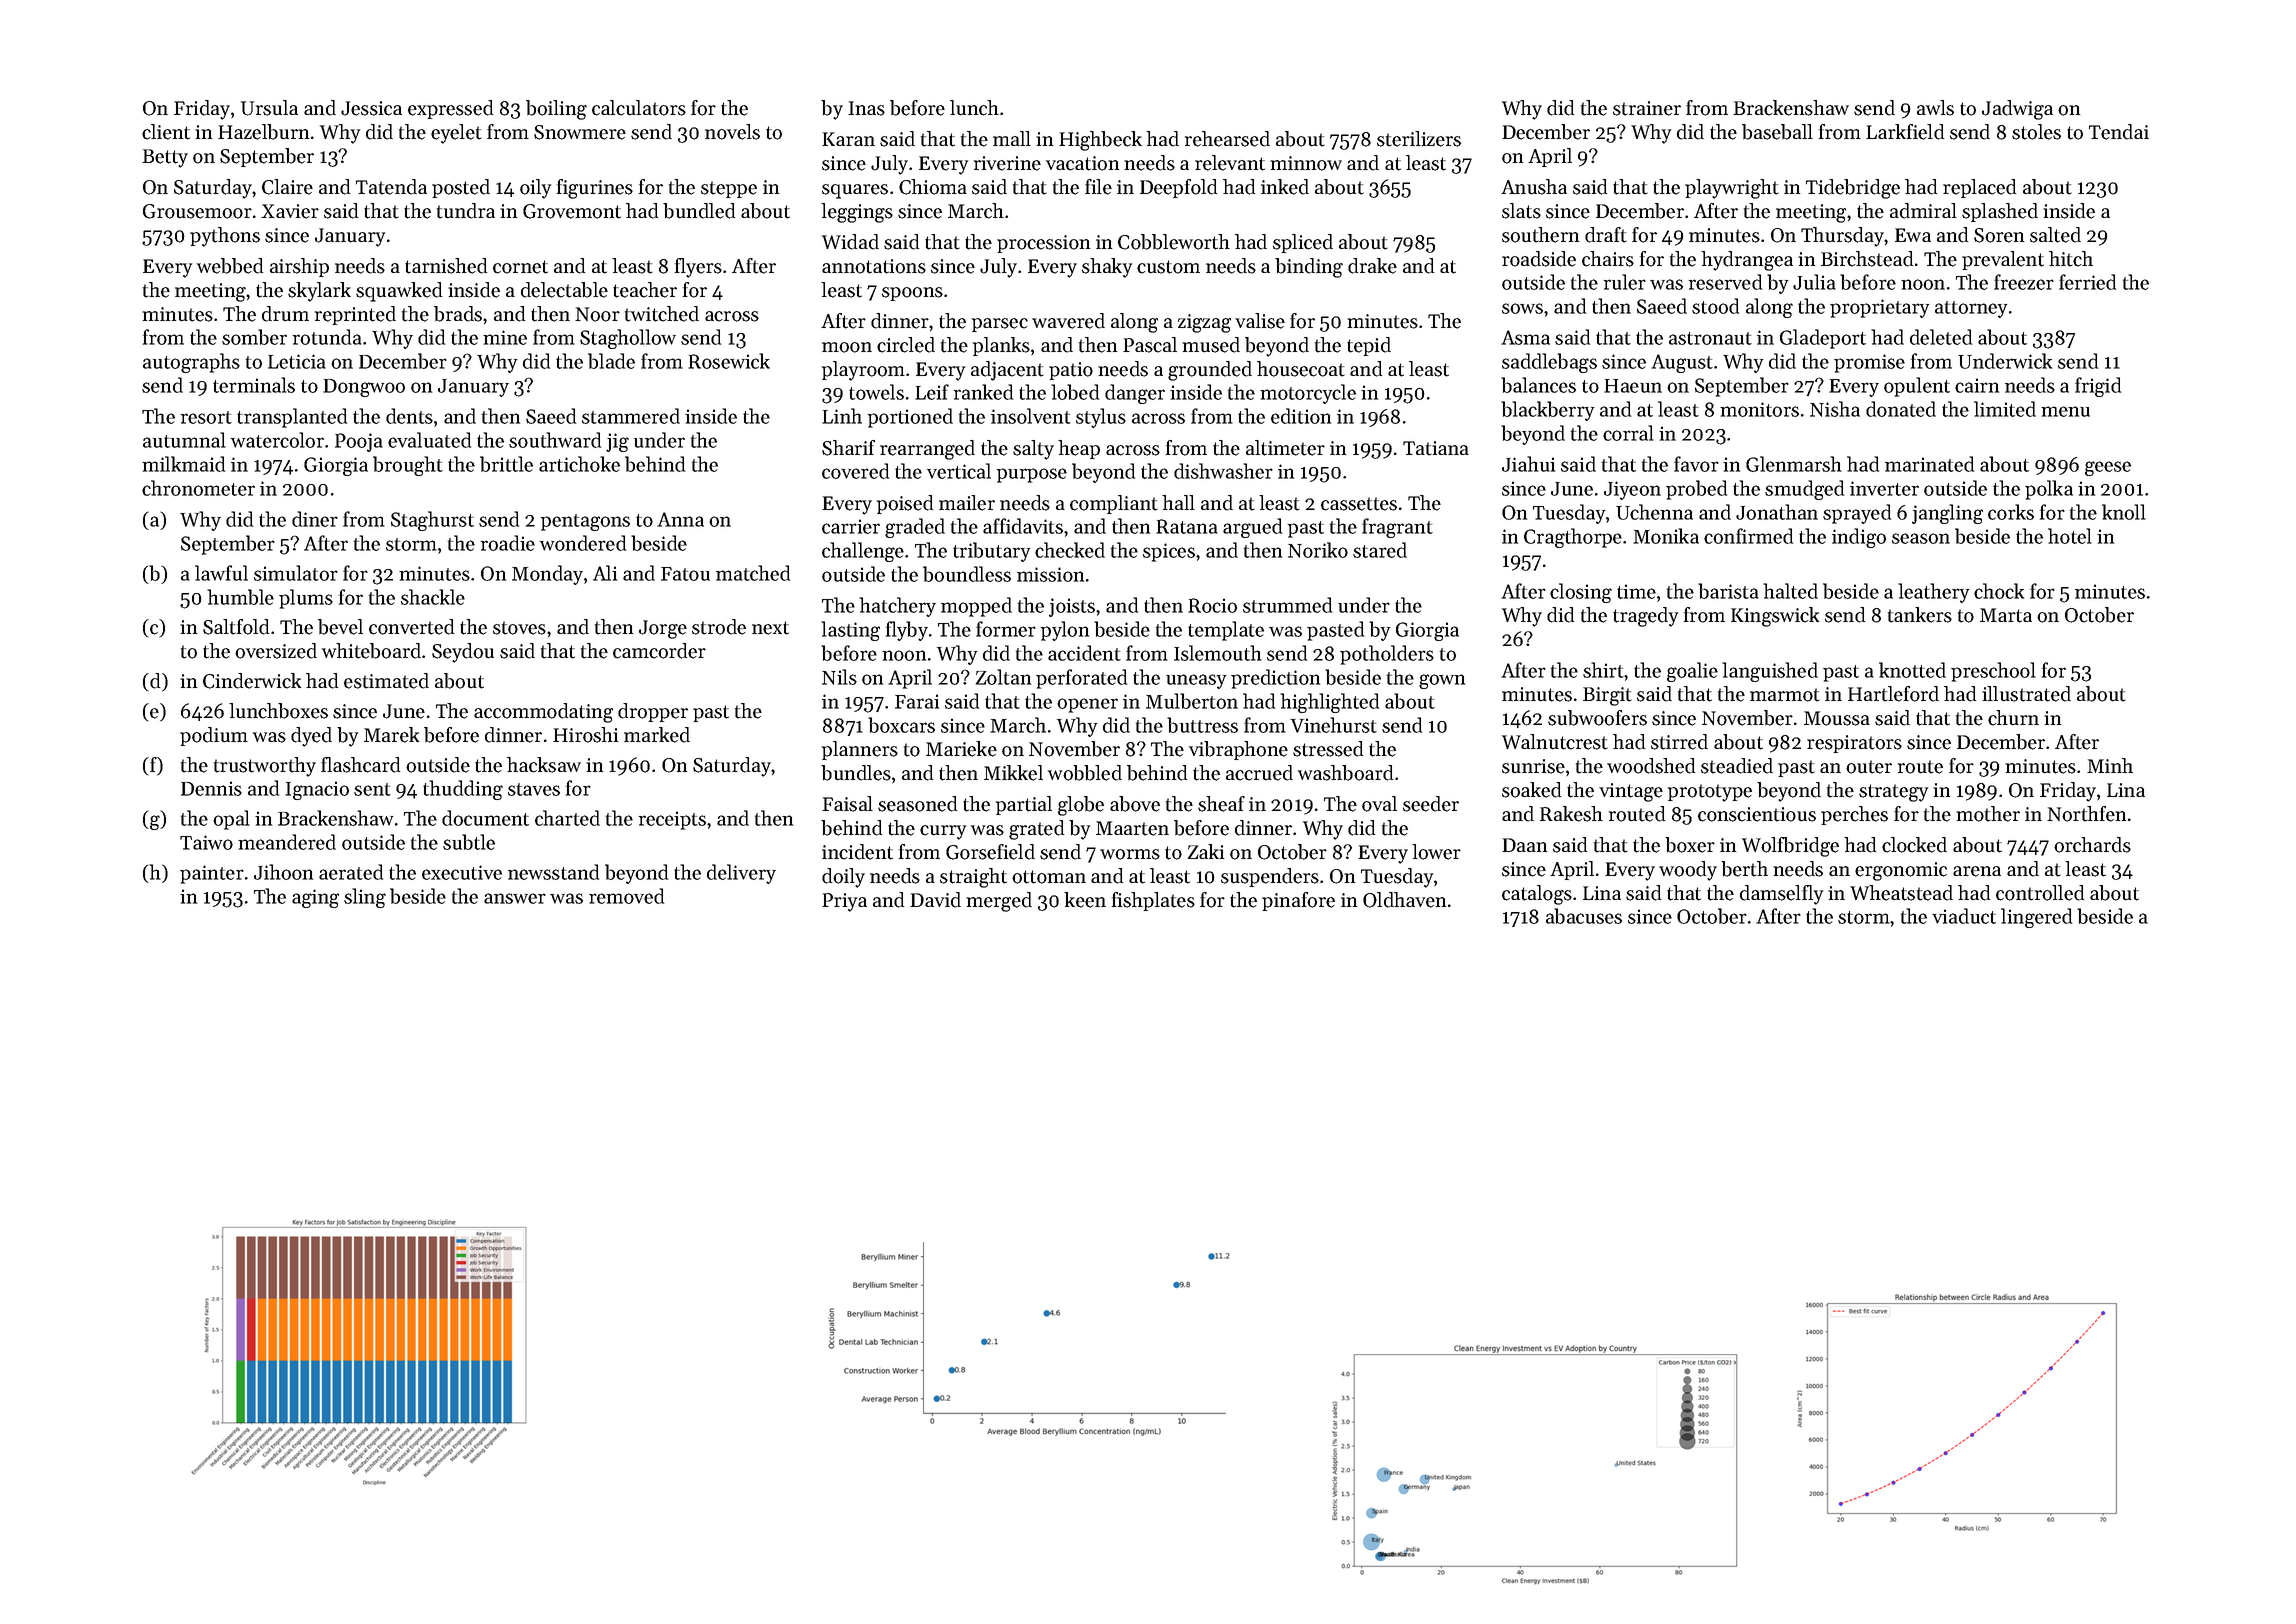 This screenshot has width=2296, height=1624. Describe the element at coordinates (1913, 235) in the screenshot. I see `Ewa` at that location.
